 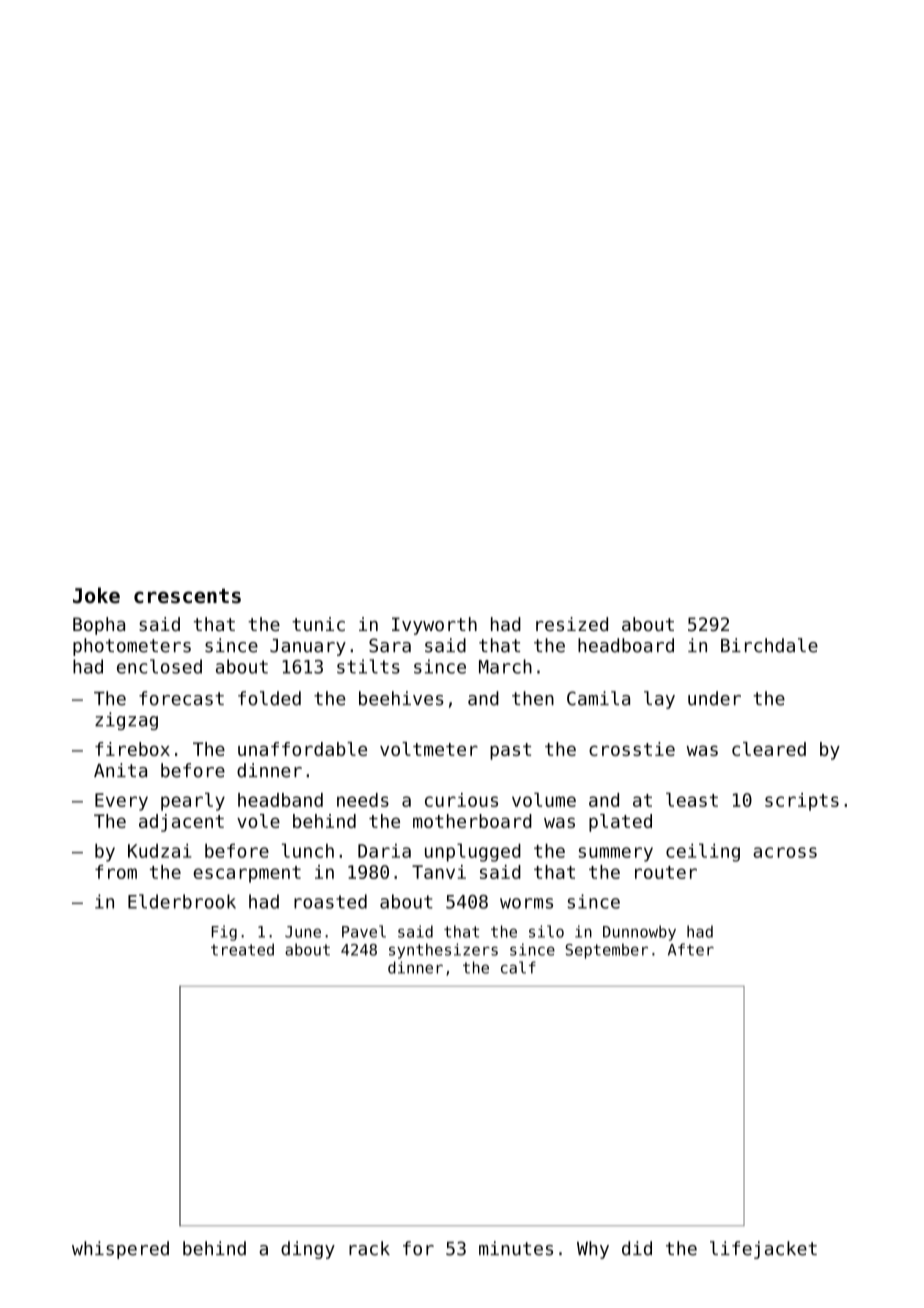 What do you see at coordinates (769, 645) in the screenshot?
I see `Birchdale` at bounding box center [769, 645].
